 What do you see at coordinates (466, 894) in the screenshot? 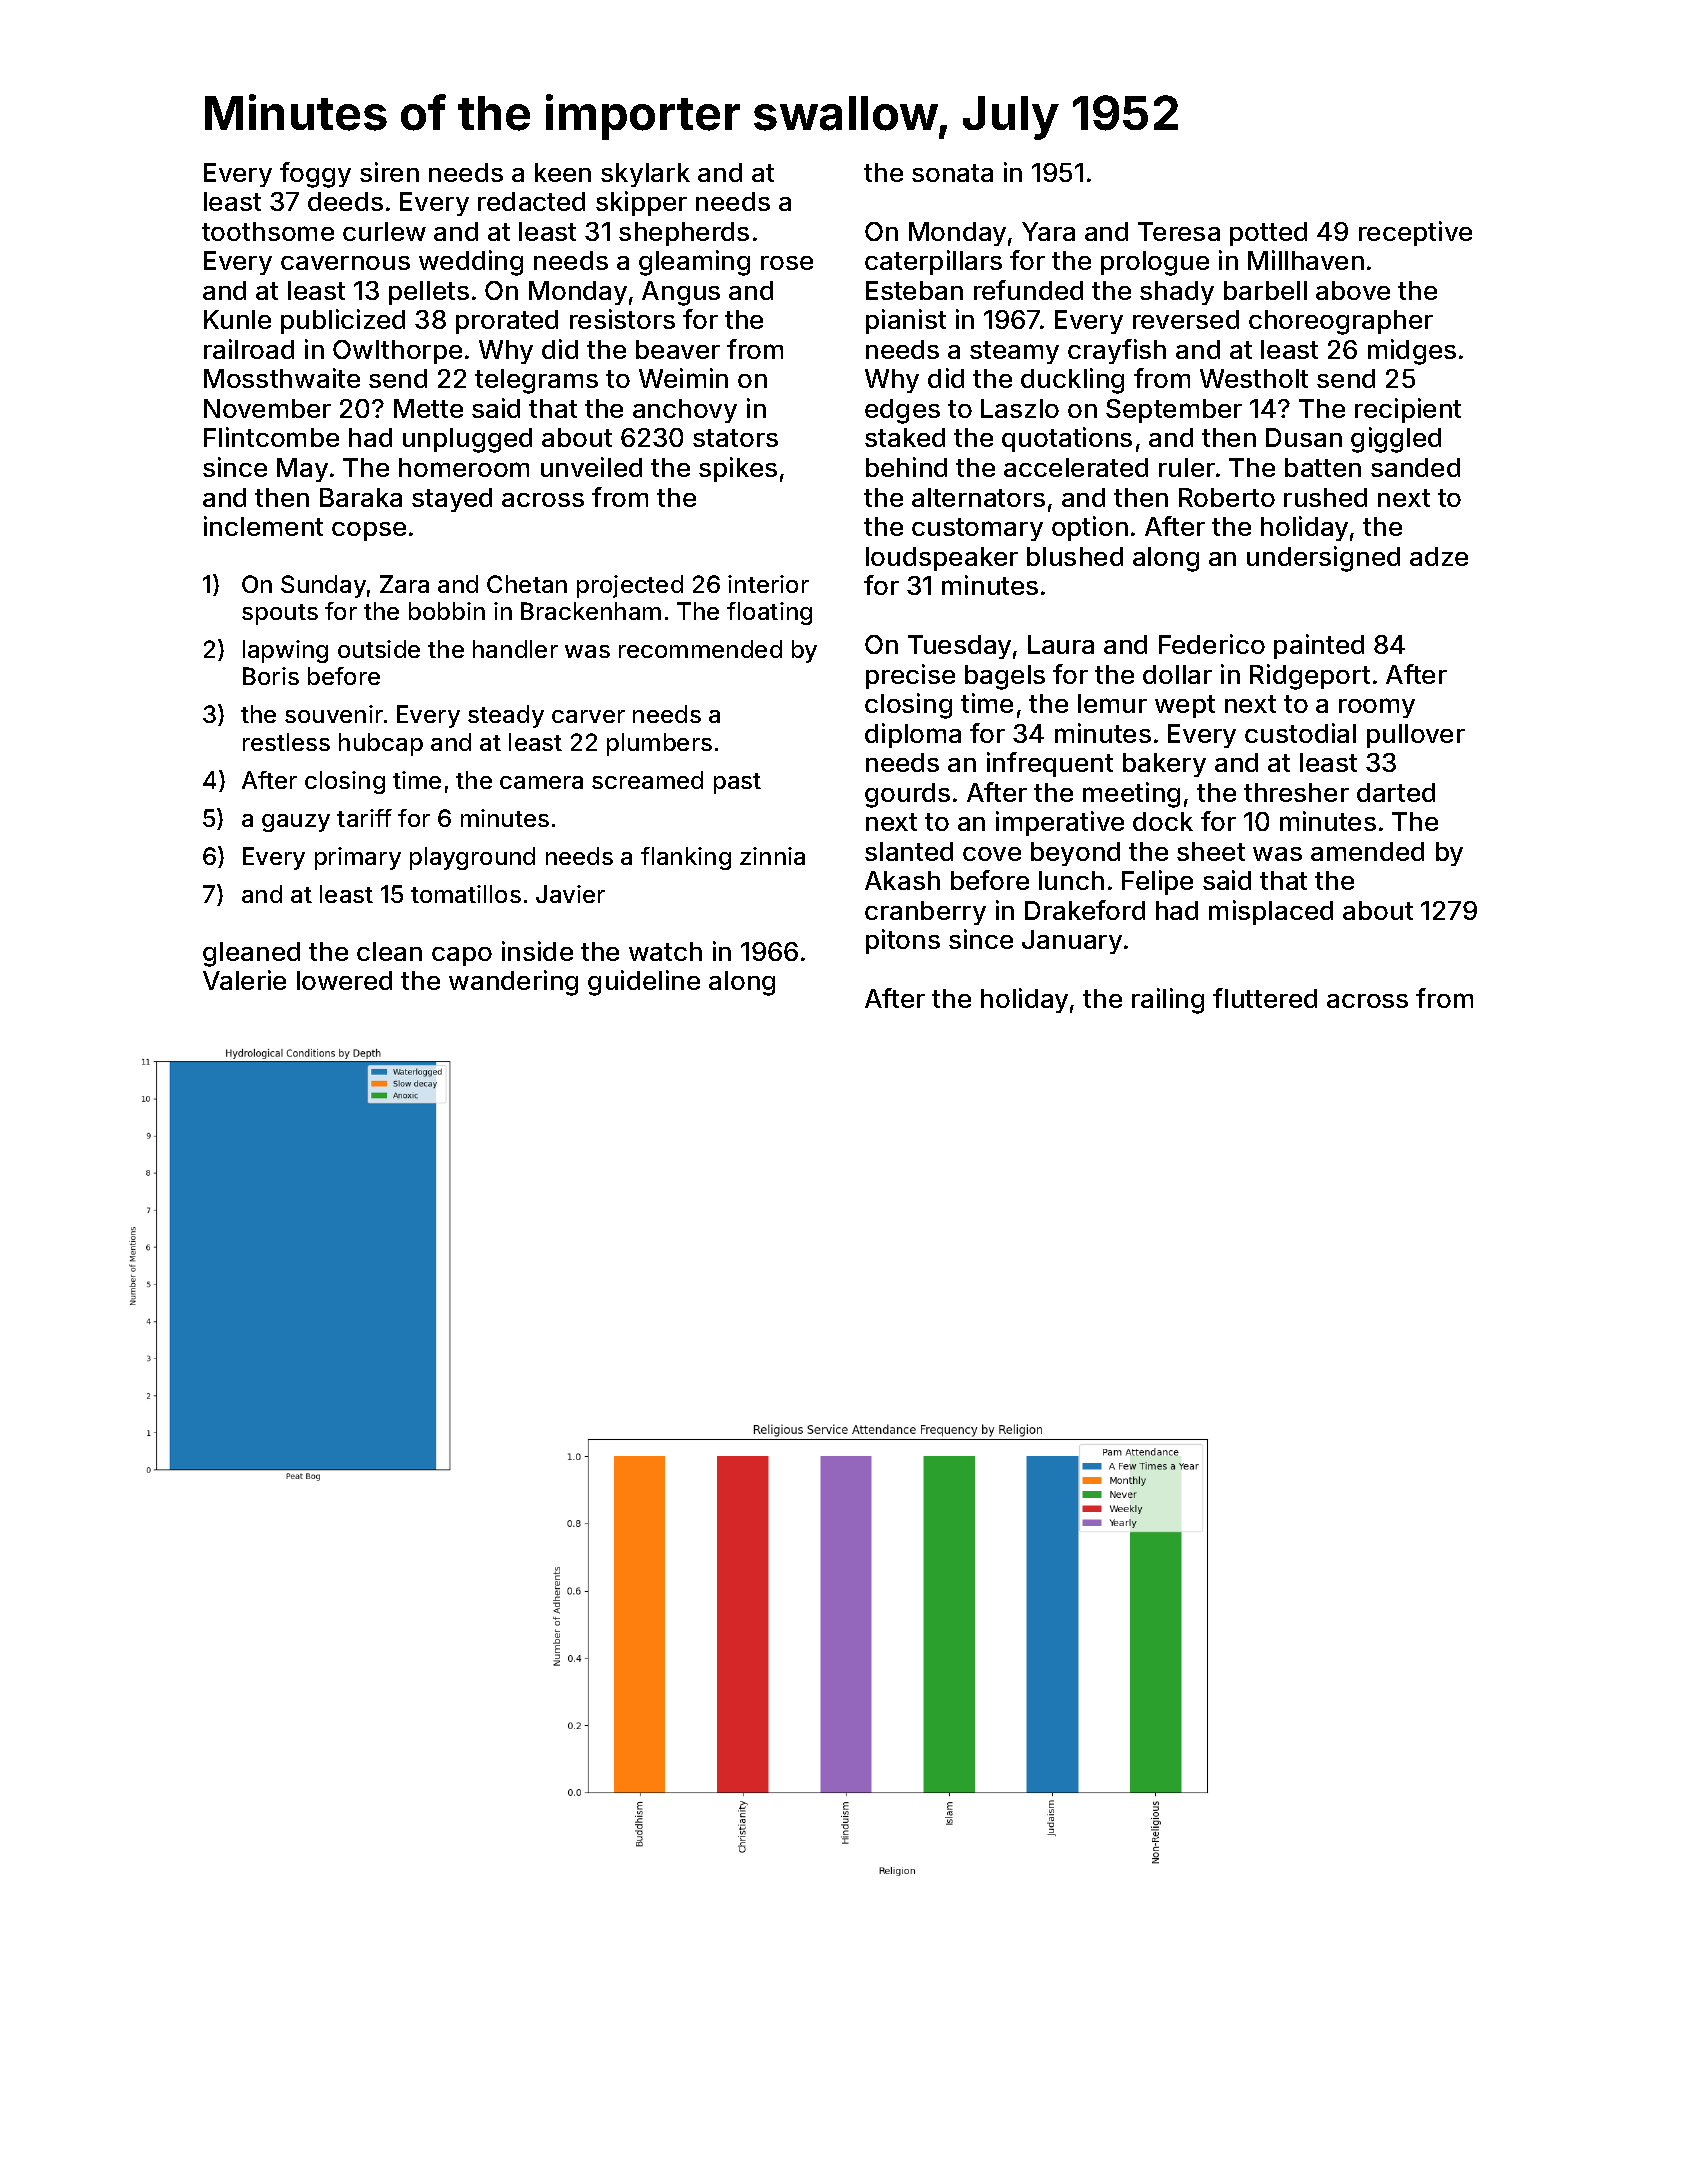
I see `tomatillos` at bounding box center [466, 894].
